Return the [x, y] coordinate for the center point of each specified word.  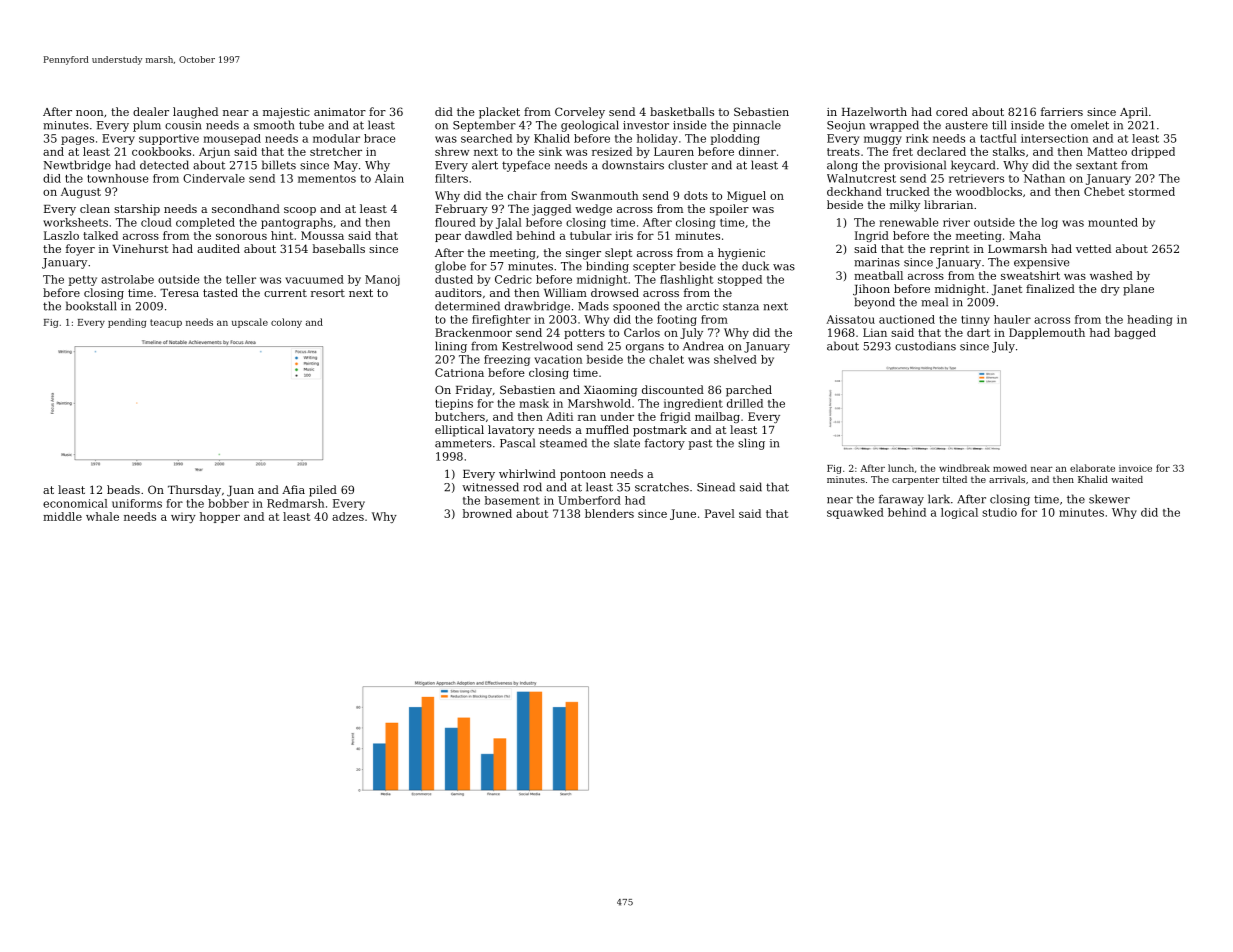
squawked [855, 513]
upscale [250, 323]
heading [1149, 320]
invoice [1135, 468]
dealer [151, 111]
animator [340, 112]
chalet [666, 359]
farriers [1062, 111]
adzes [348, 516]
